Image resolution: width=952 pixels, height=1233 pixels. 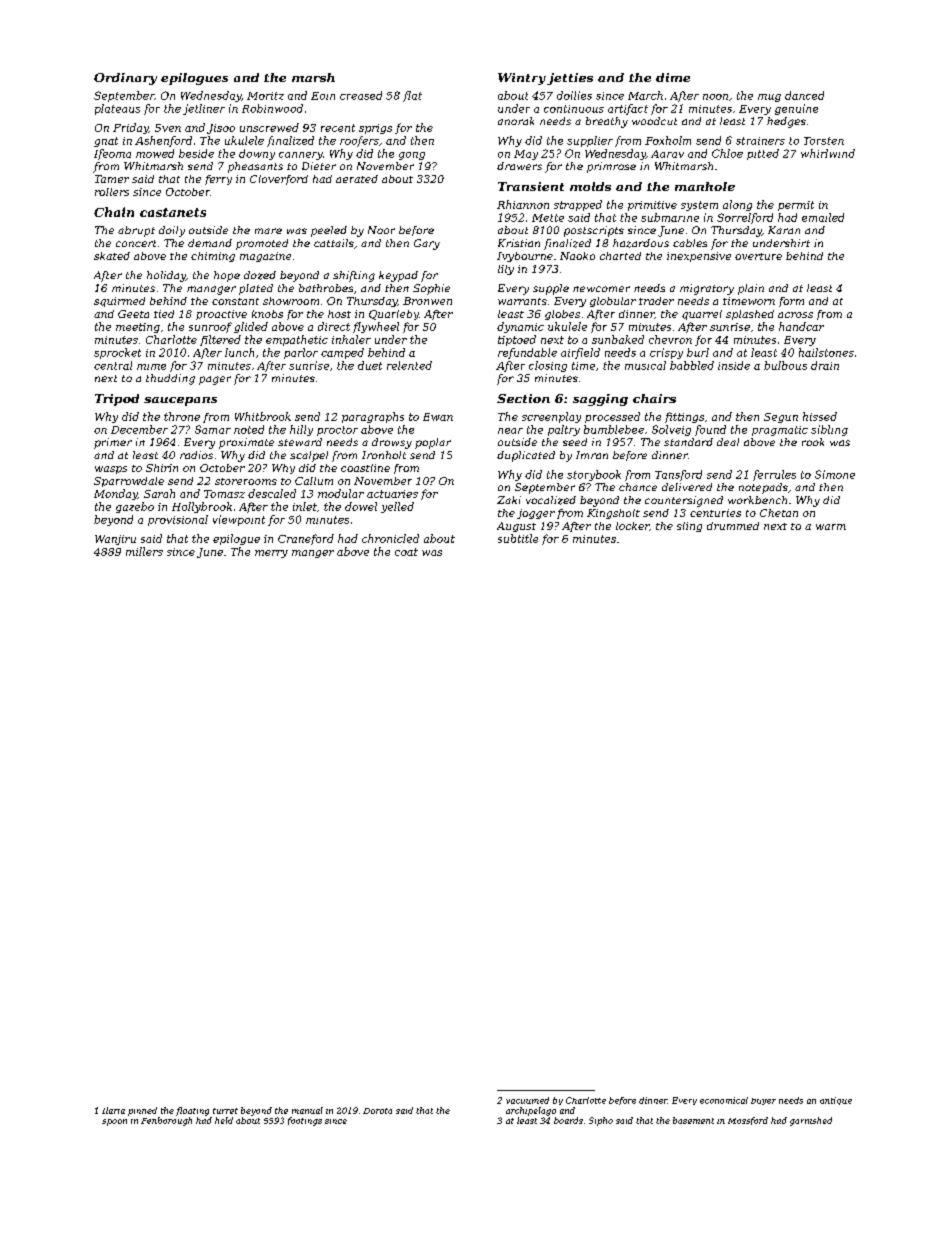 I want to click on flat, so click(x=412, y=96).
